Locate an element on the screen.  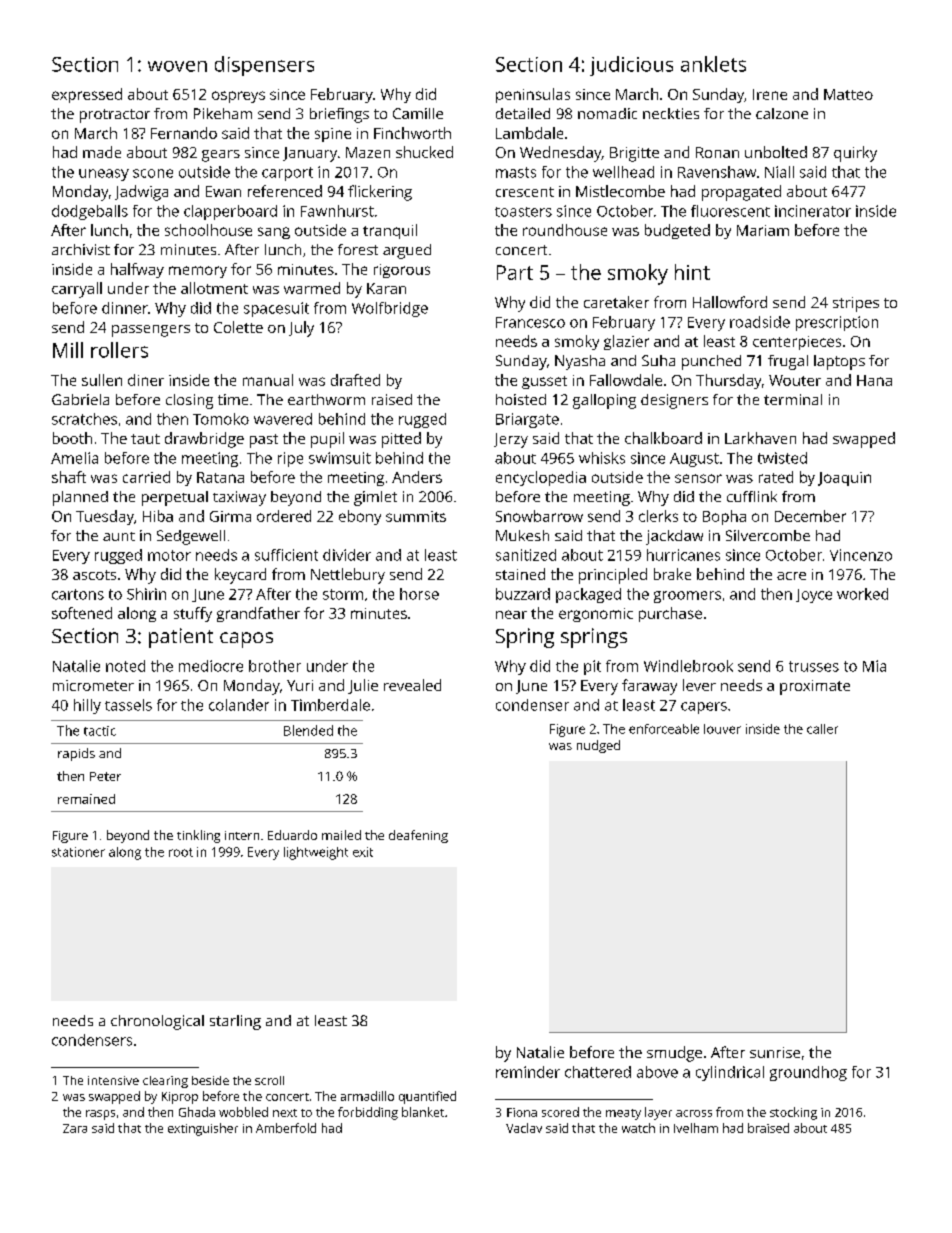
Matteo is located at coordinates (848, 94).
